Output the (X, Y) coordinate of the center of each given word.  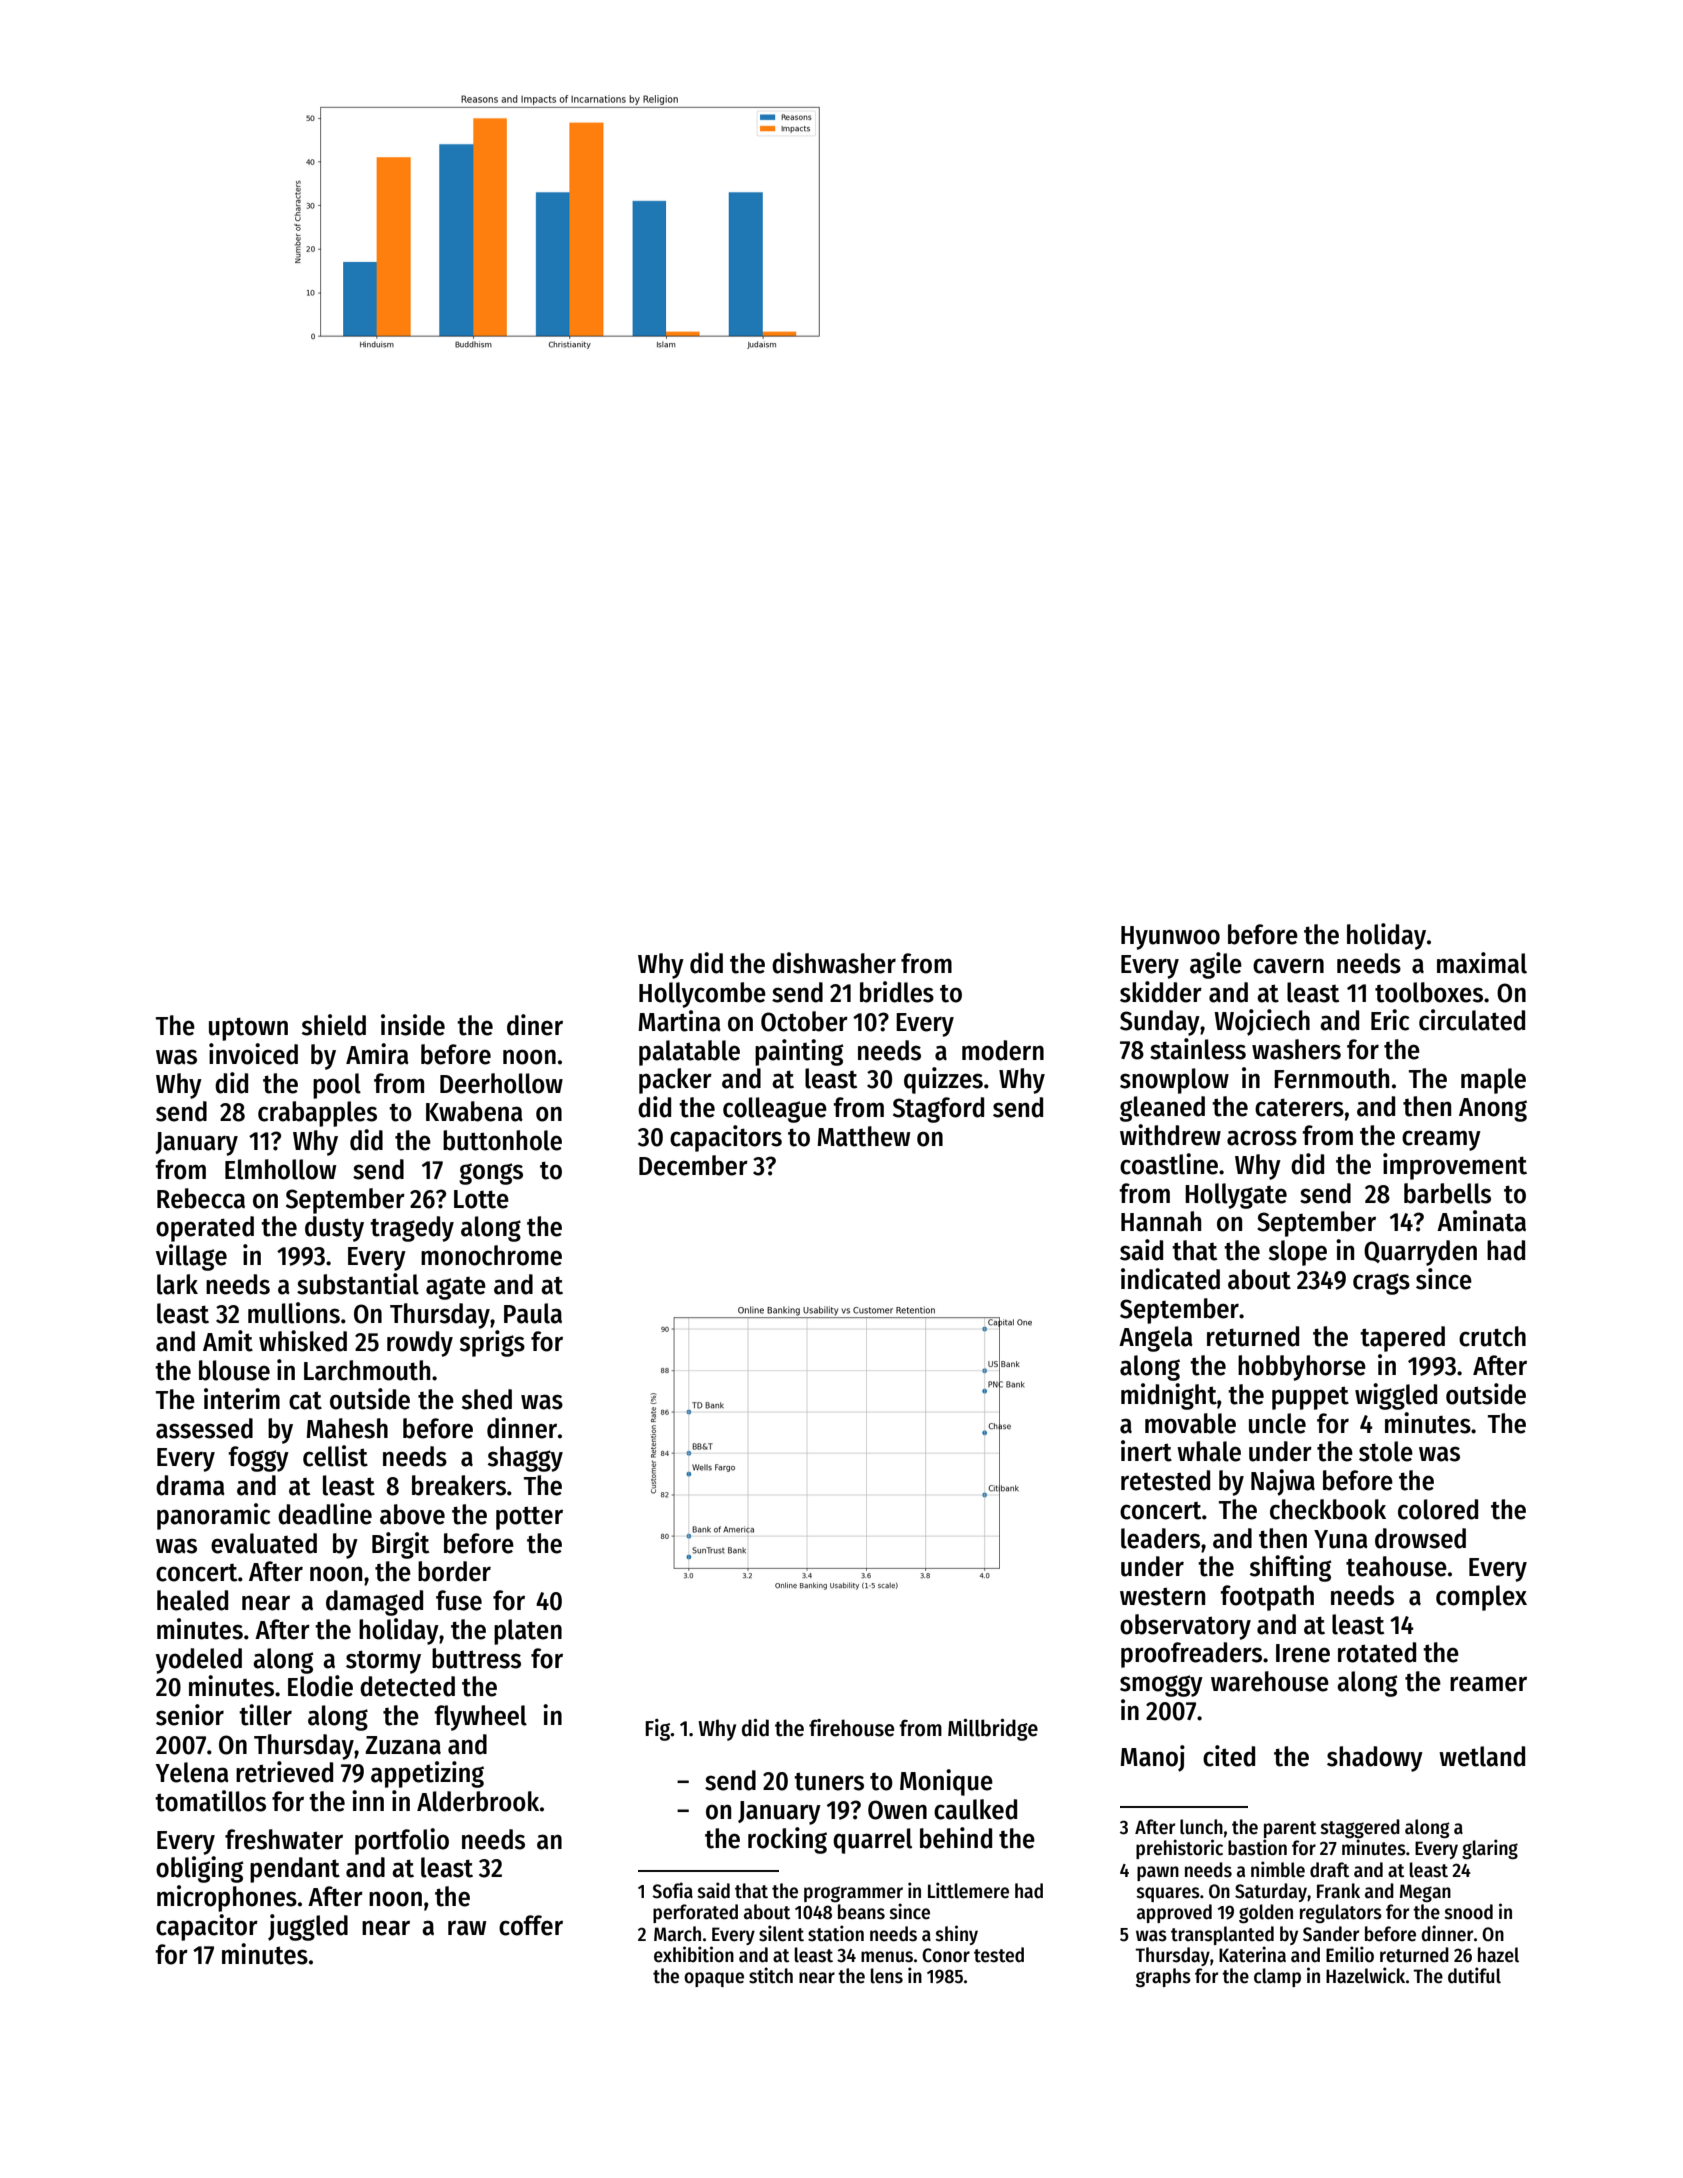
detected (407, 1686)
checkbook (1328, 1509)
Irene (1303, 1653)
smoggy (1161, 1686)
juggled (308, 1927)
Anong (1493, 1110)
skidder (1161, 992)
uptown (248, 1029)
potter (529, 1518)
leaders (1160, 1538)
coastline (1169, 1164)
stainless (1198, 1049)
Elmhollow (280, 1169)
